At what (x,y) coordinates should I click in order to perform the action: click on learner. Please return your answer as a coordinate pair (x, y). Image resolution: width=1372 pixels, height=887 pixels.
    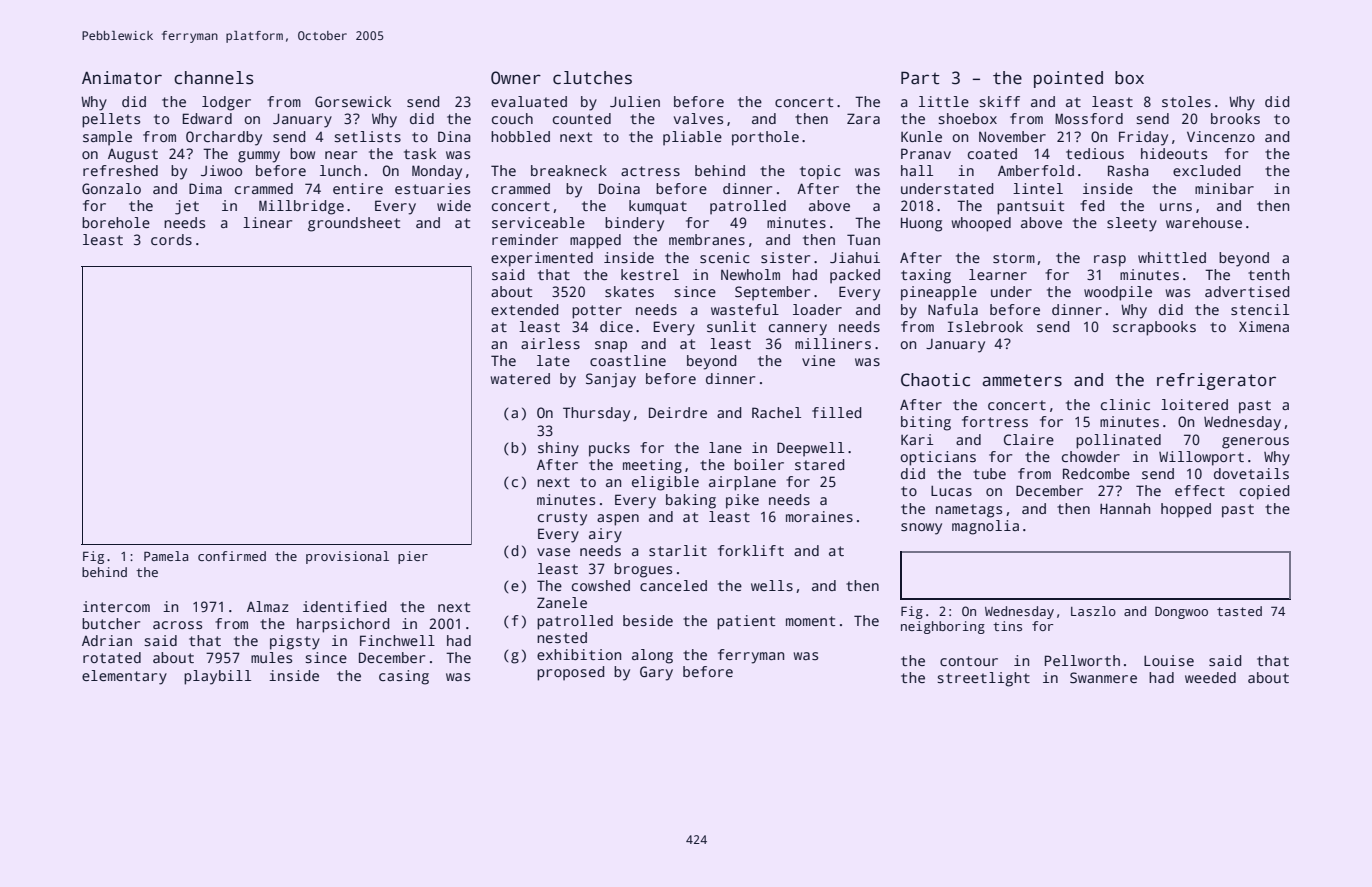
    Looking at the image, I should click on (998, 274).
